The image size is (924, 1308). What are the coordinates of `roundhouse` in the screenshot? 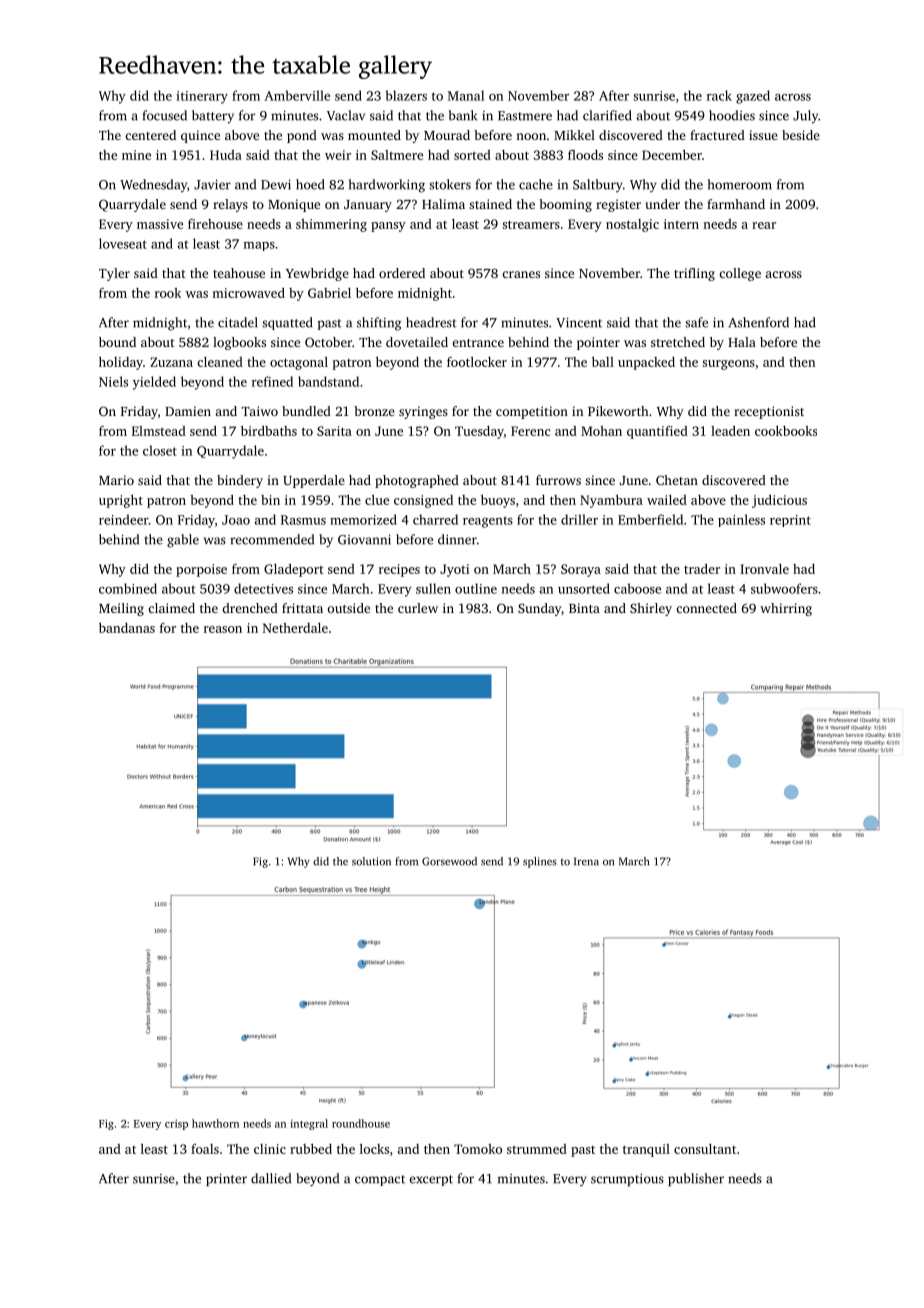 It's located at (361, 1123).
